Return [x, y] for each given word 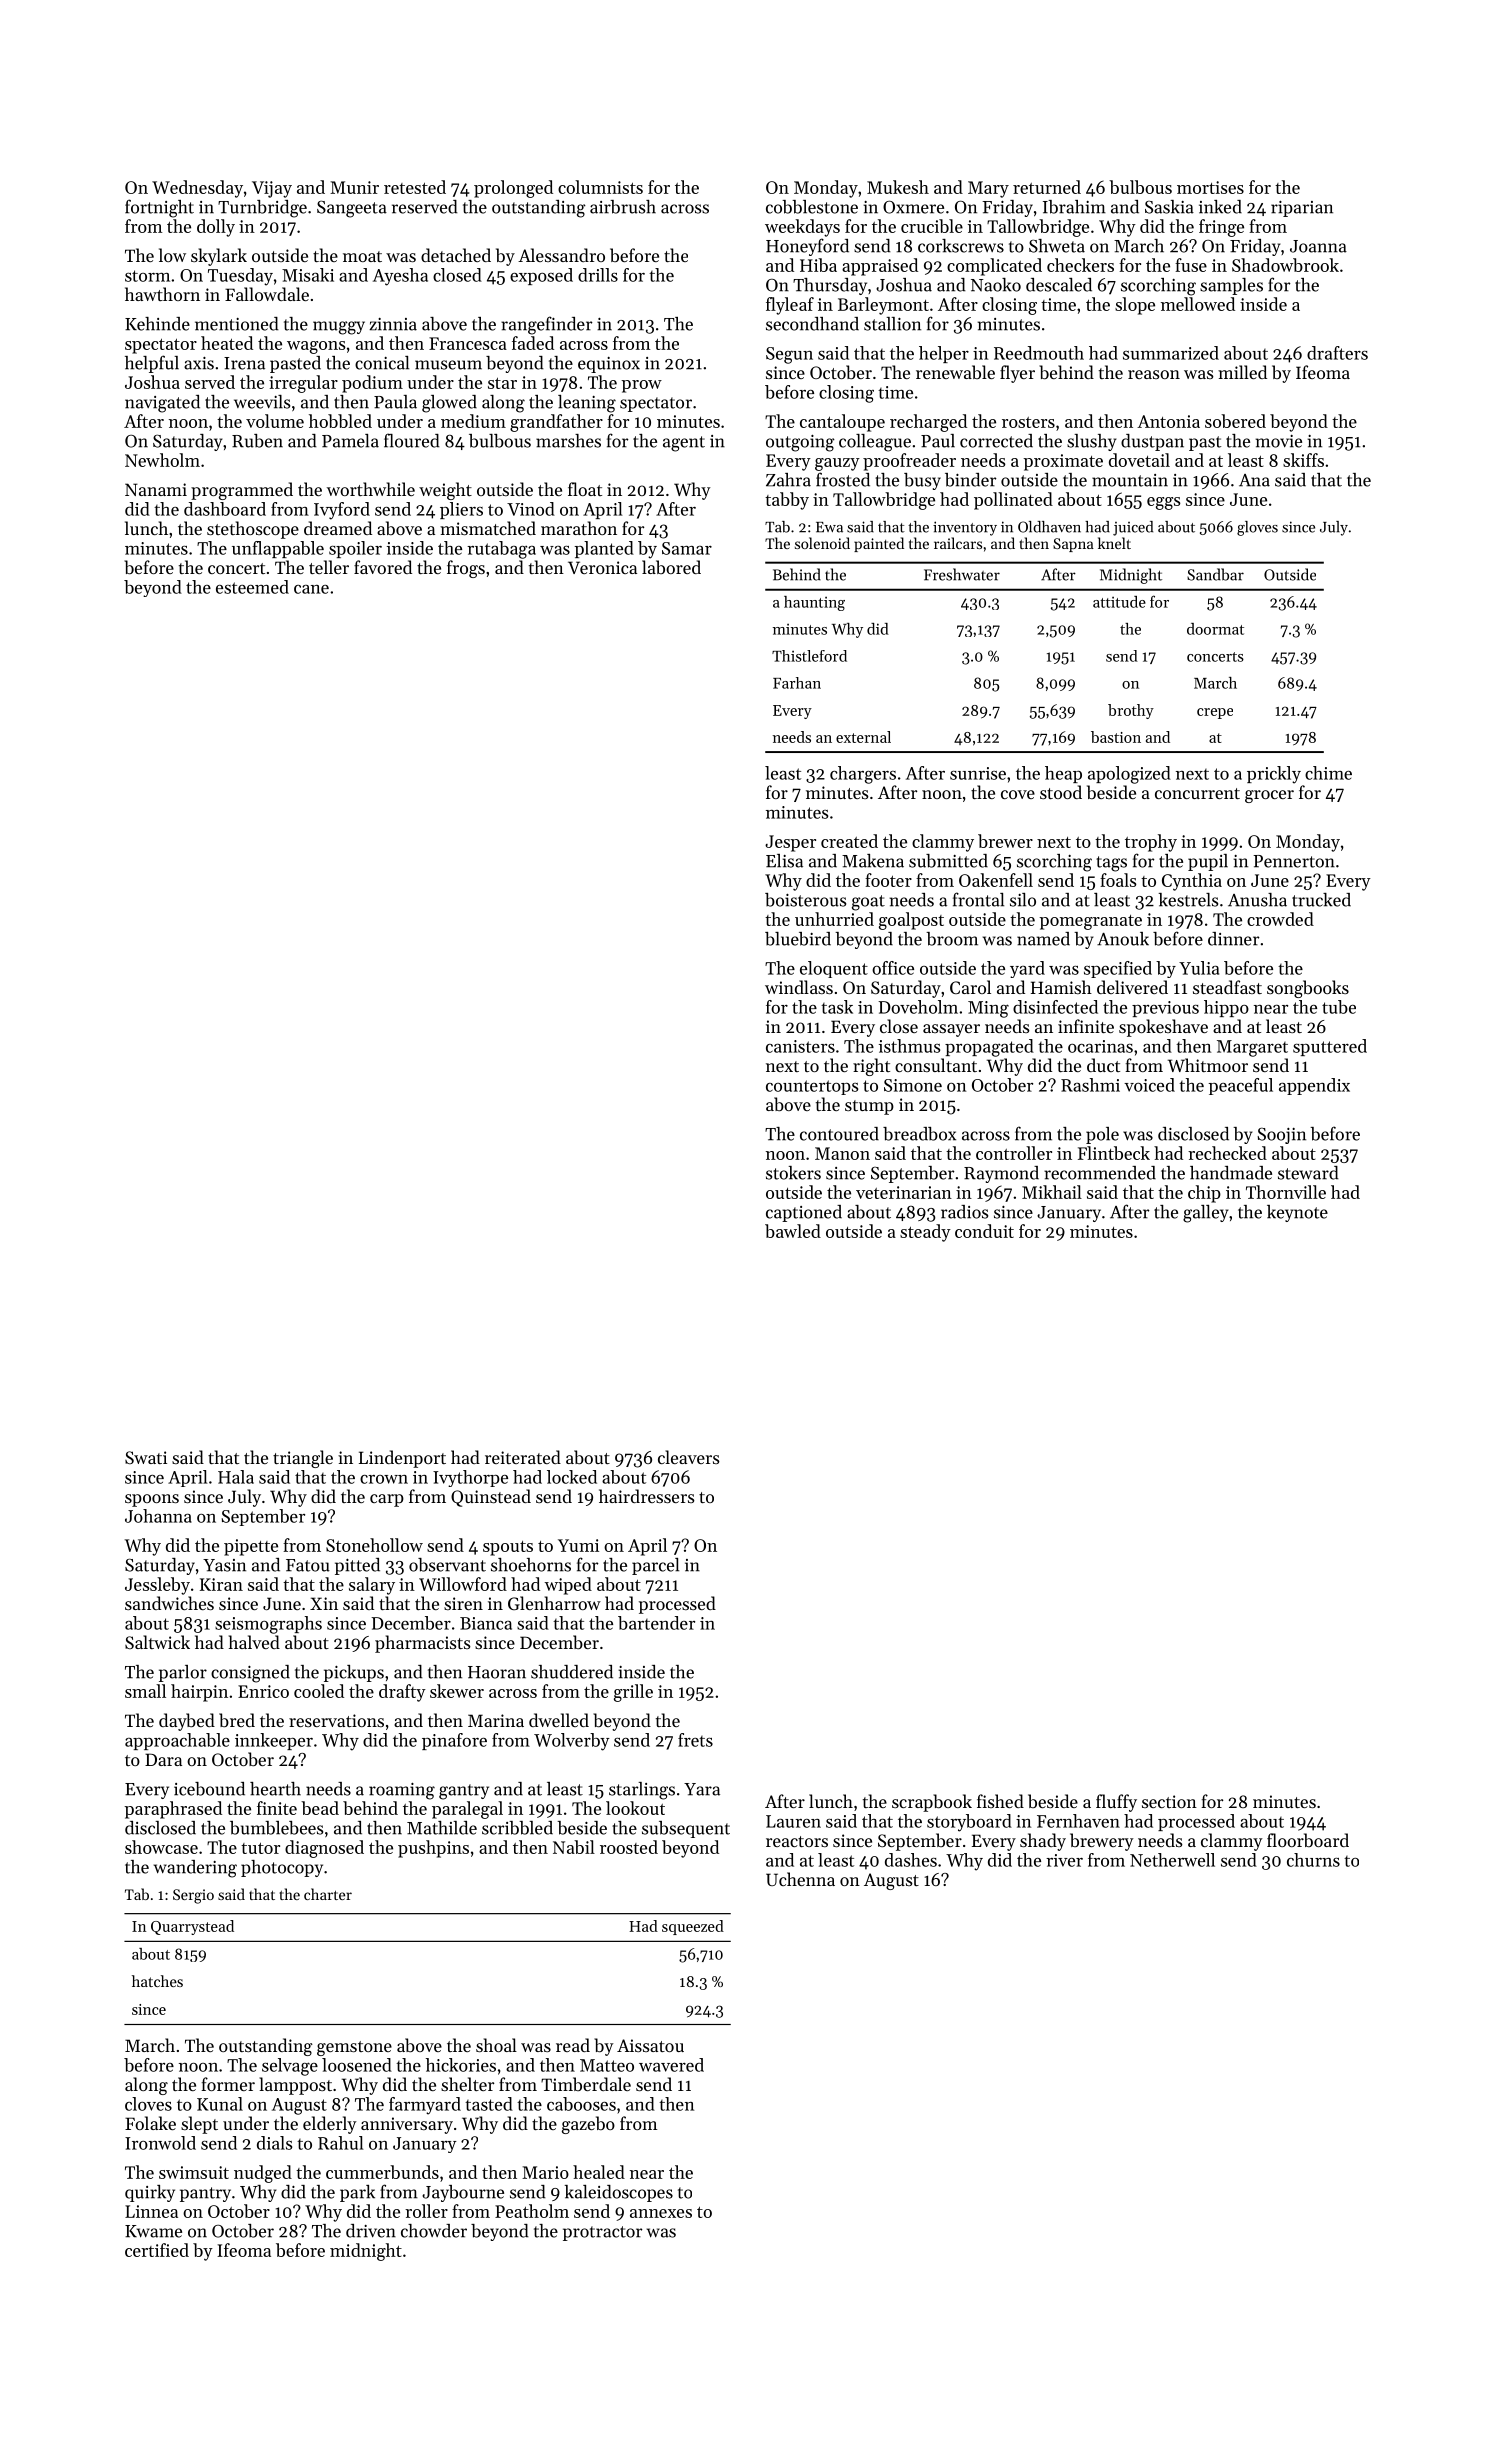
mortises [1210, 187]
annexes [661, 2213]
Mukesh [898, 187]
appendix [1314, 1086]
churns [1313, 1860]
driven [371, 2231]
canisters [800, 1046]
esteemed [252, 587]
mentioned [237, 324]
